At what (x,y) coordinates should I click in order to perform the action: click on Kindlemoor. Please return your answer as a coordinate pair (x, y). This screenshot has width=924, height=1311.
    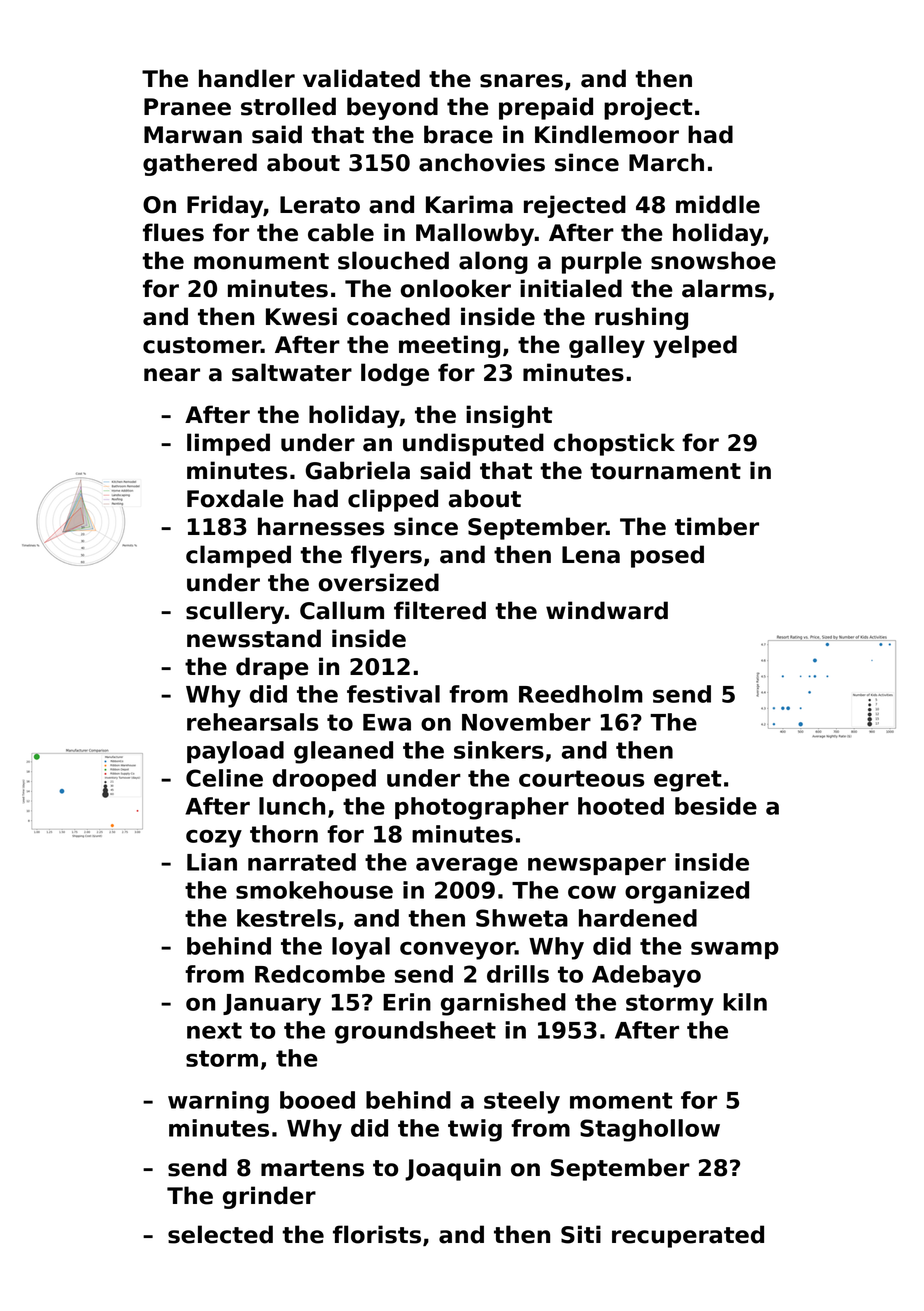
    Looking at the image, I should click on (607, 134).
